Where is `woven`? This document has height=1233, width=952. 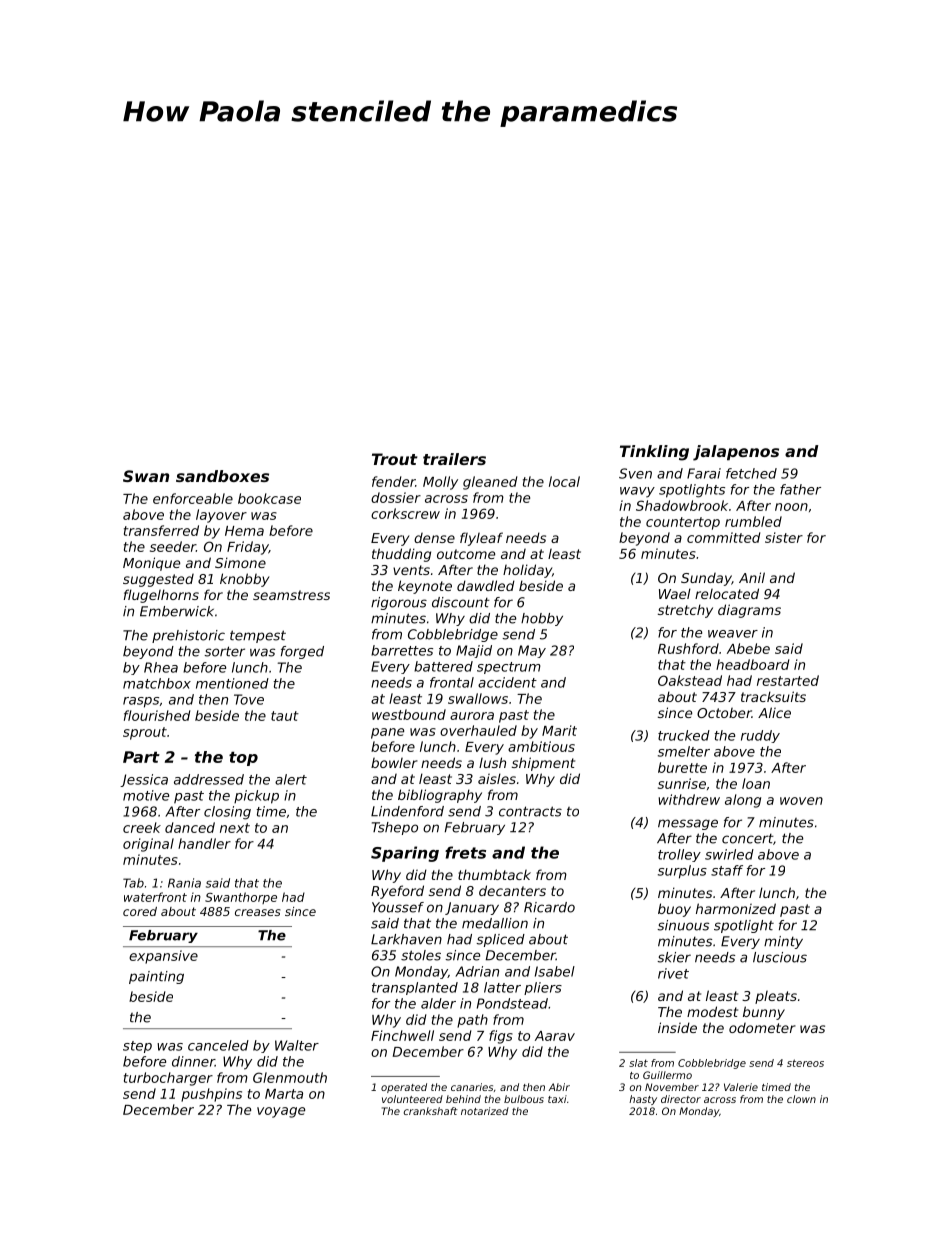
woven is located at coordinates (801, 801).
